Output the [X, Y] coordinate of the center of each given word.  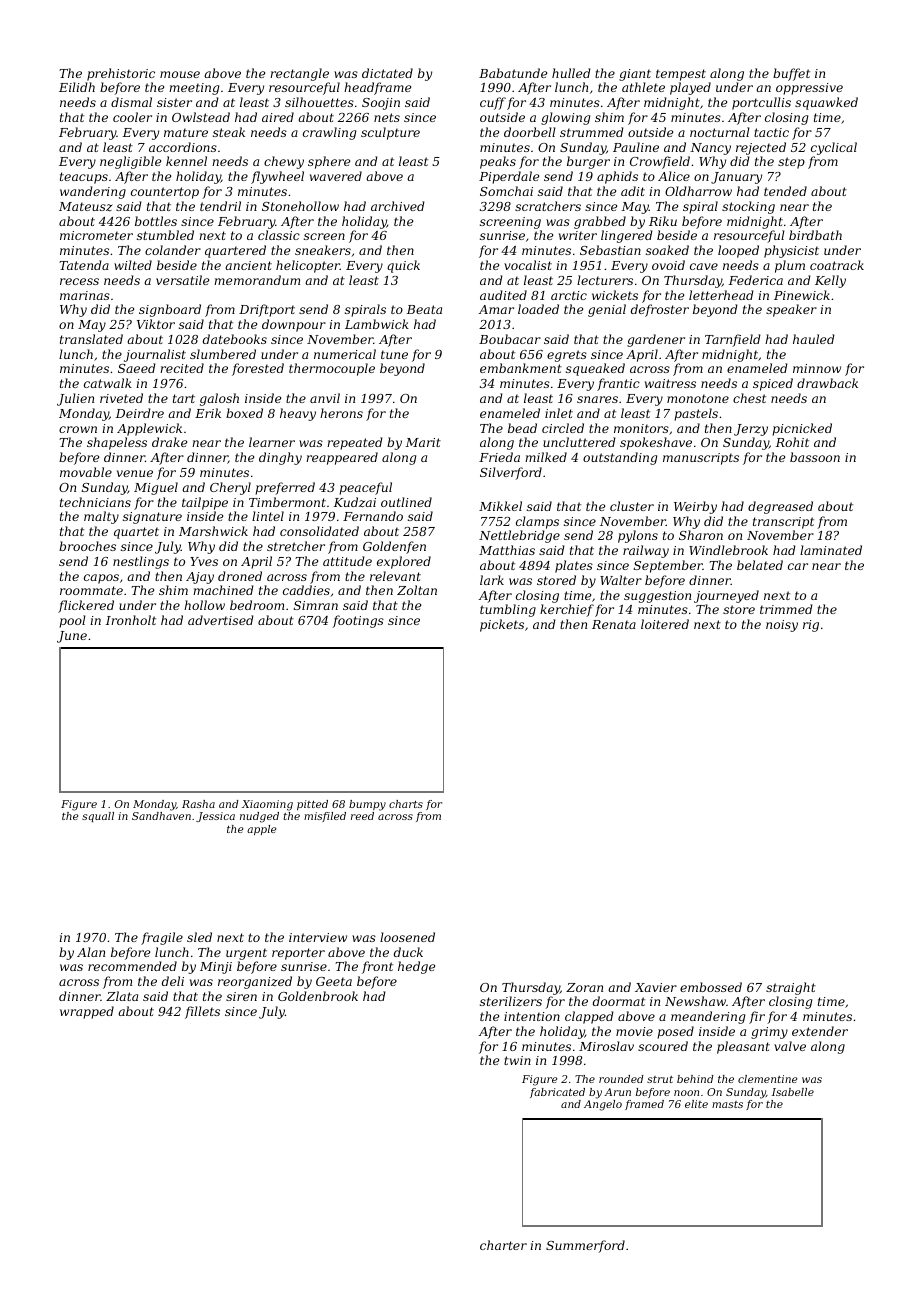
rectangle [299, 74]
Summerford [585, 1246]
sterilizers [511, 1001]
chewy [284, 162]
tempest [681, 75]
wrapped [87, 1012]
